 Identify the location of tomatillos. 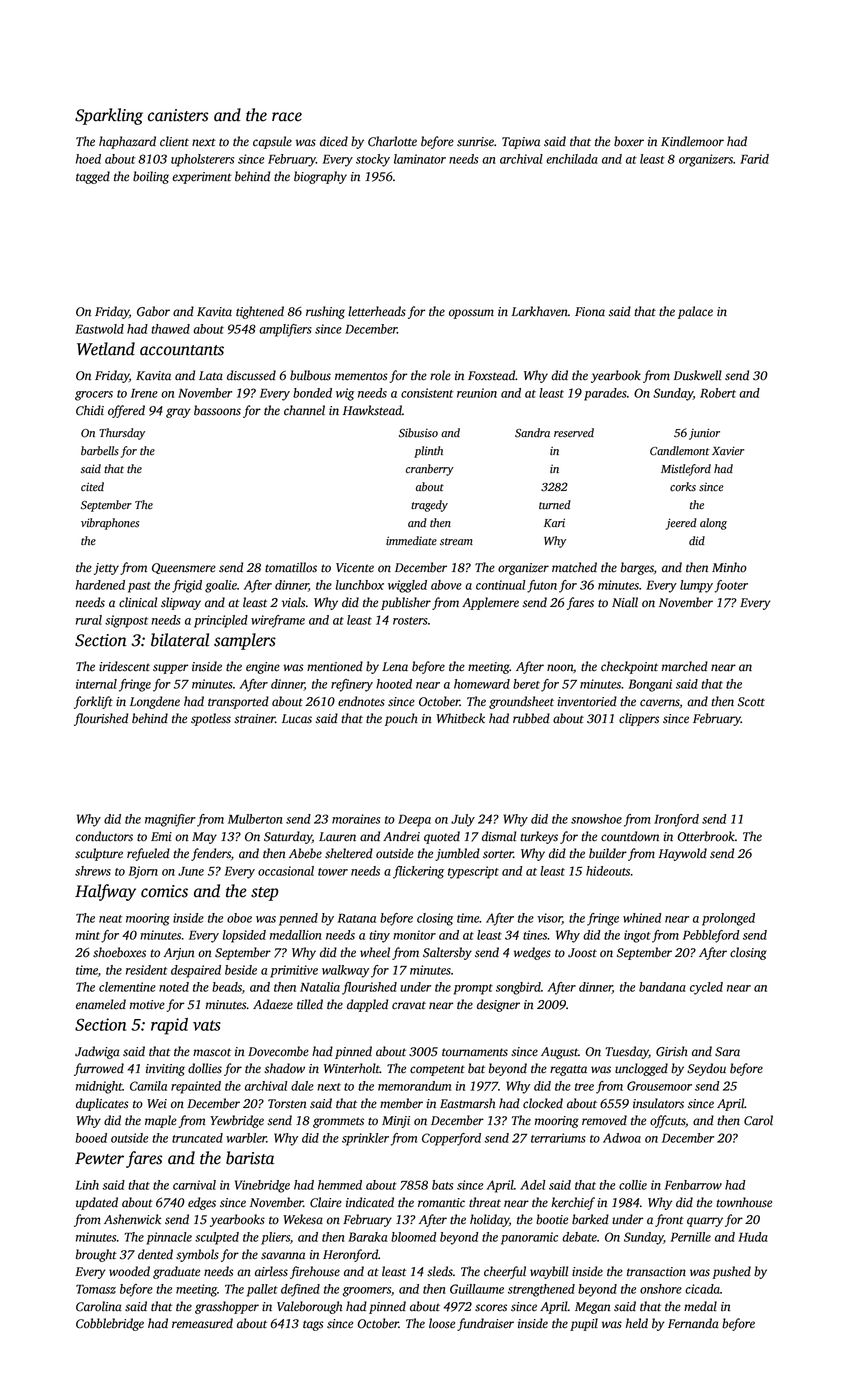
(291, 567).
